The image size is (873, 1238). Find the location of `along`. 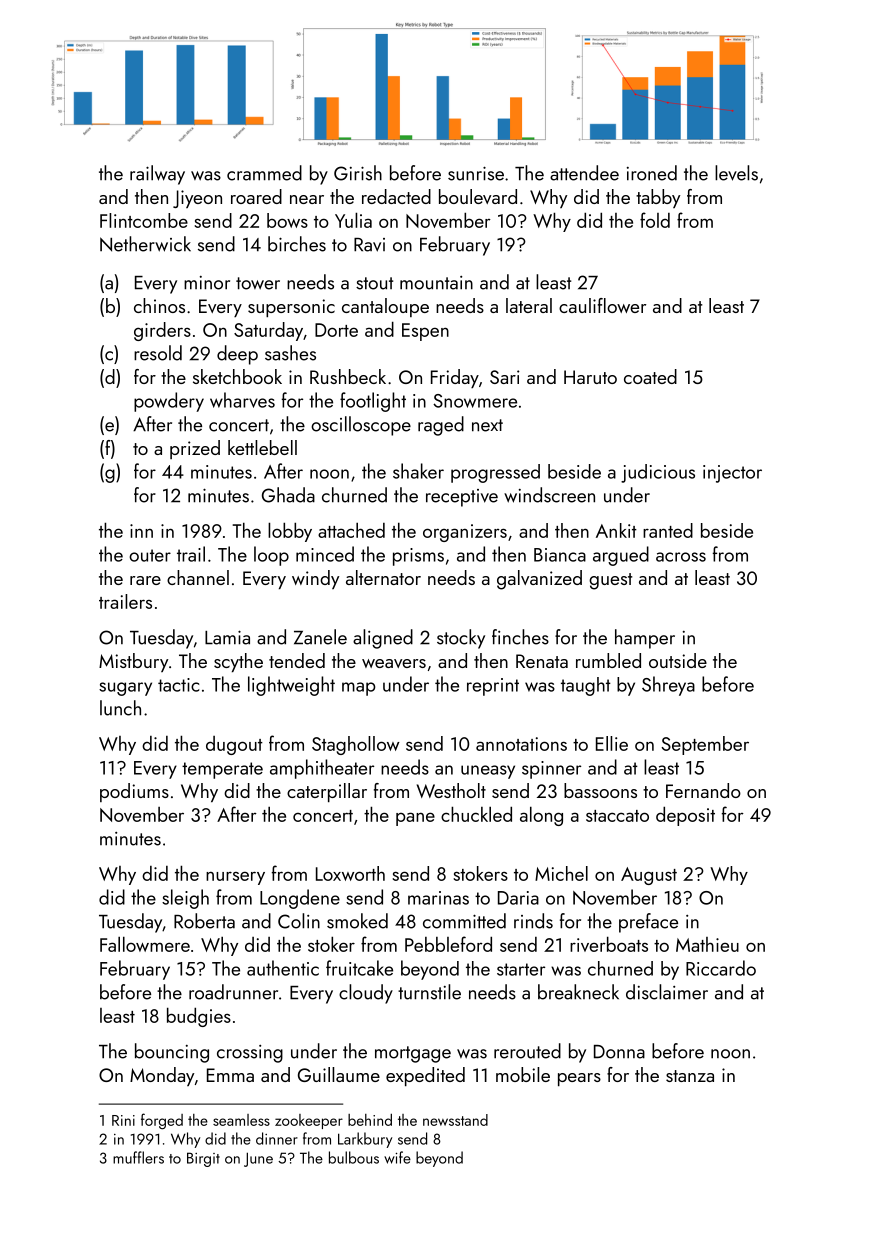

along is located at coordinates (541, 816).
